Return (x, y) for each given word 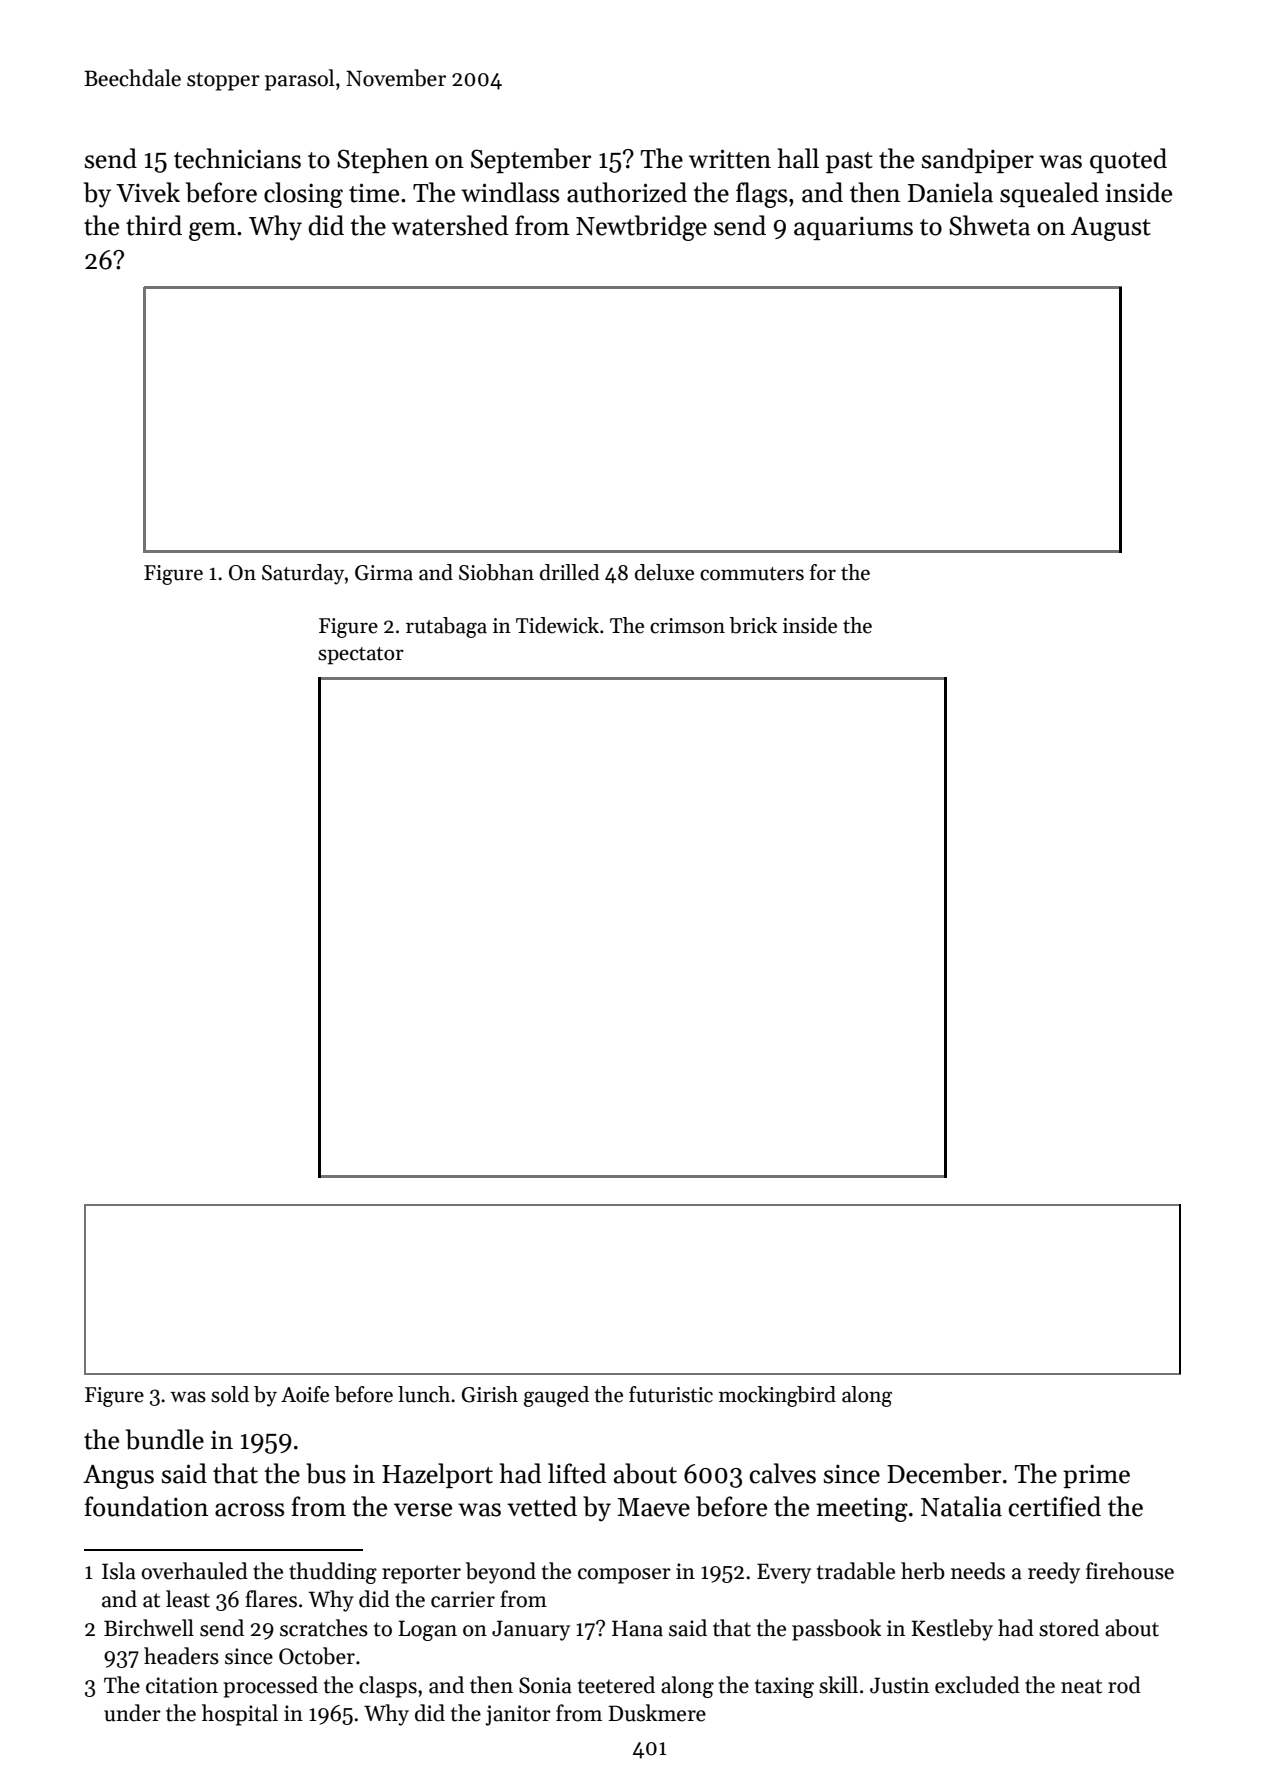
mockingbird (777, 1396)
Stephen (383, 160)
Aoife (305, 1394)
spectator (361, 656)
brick (753, 625)
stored (1069, 1628)
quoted (1128, 160)
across (249, 1510)
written (730, 159)
